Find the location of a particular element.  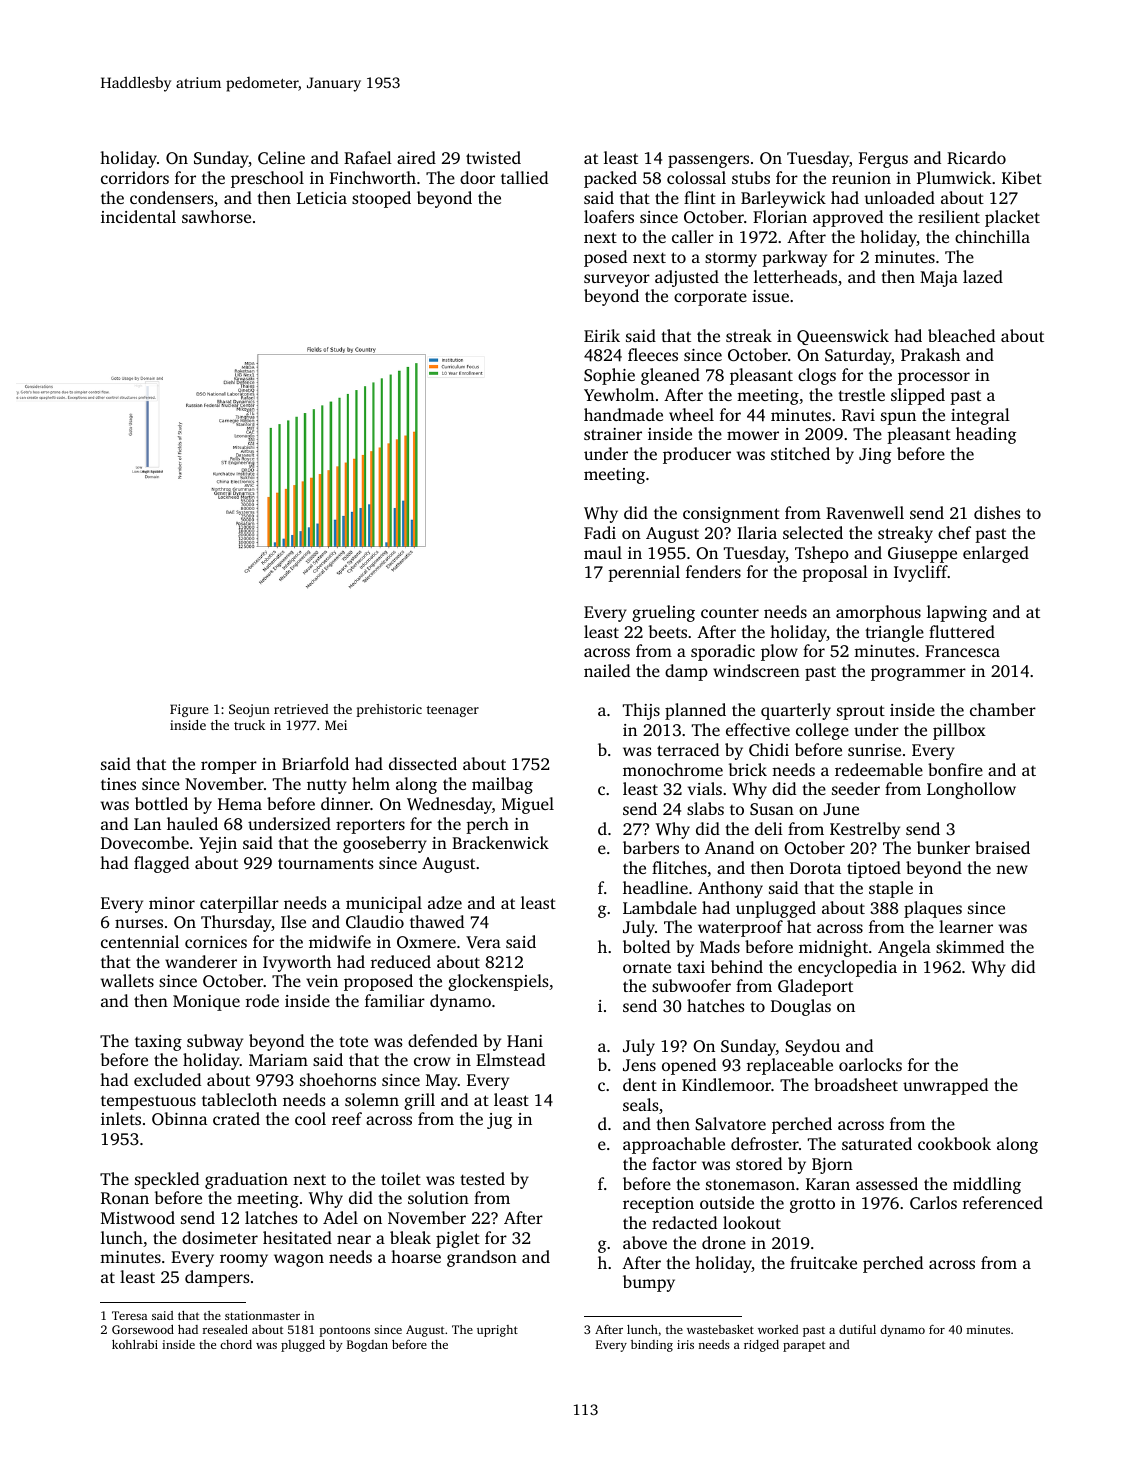

corridors is located at coordinates (135, 177).
